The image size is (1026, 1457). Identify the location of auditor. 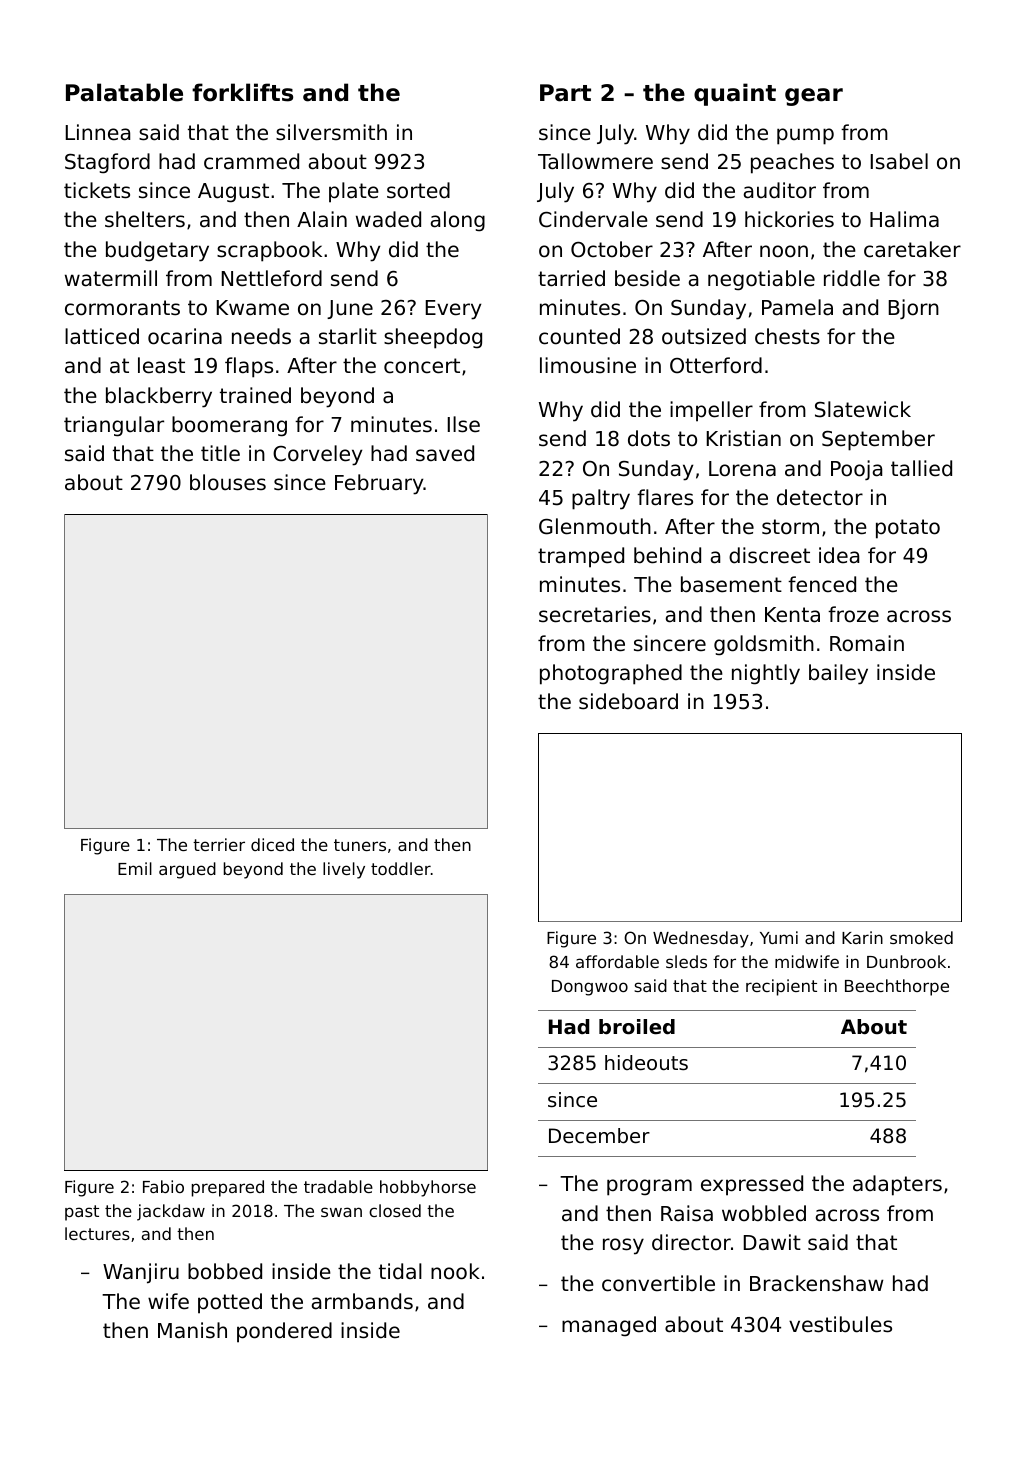
(780, 190).
